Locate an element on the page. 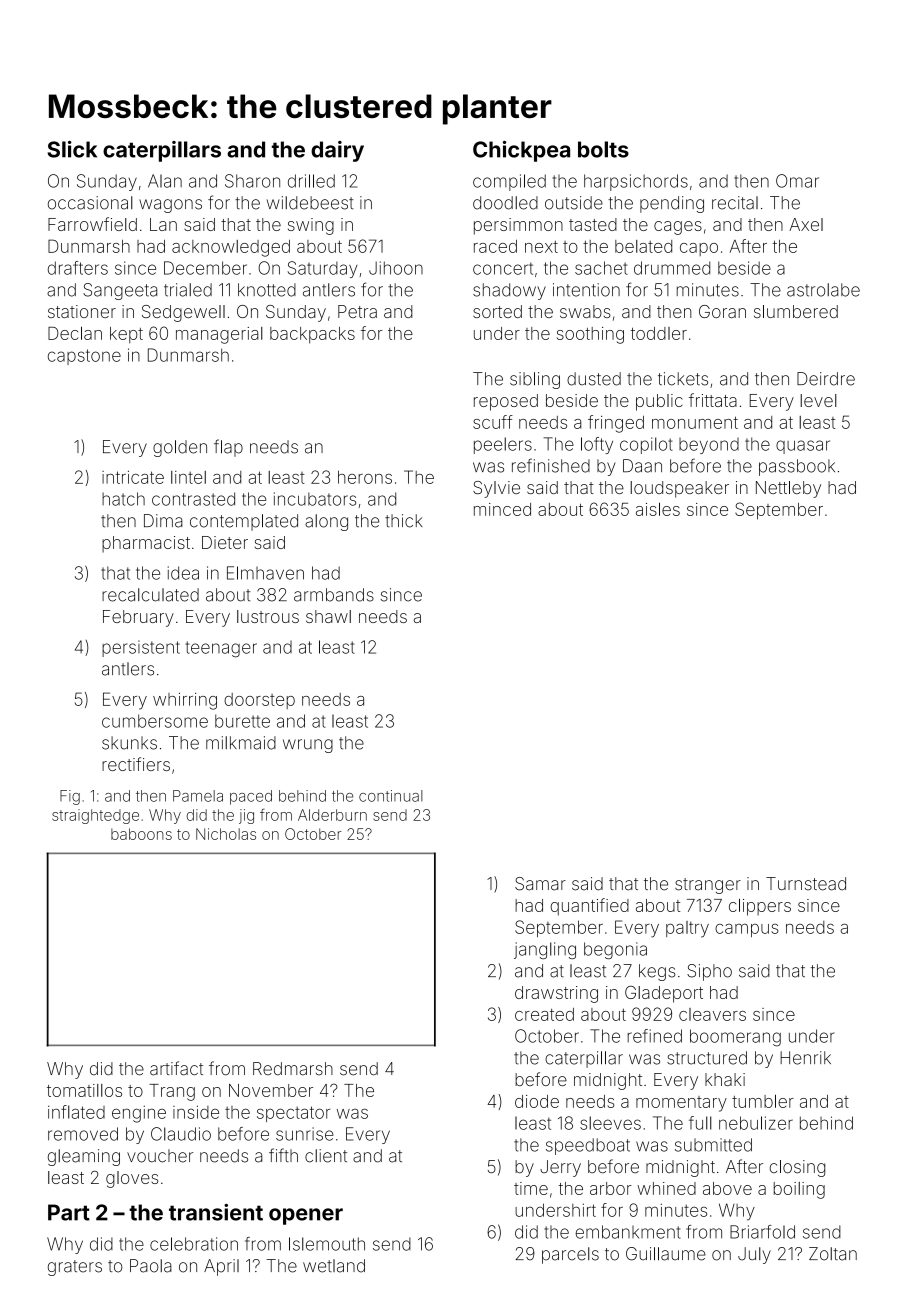  Paola is located at coordinates (151, 1266).
